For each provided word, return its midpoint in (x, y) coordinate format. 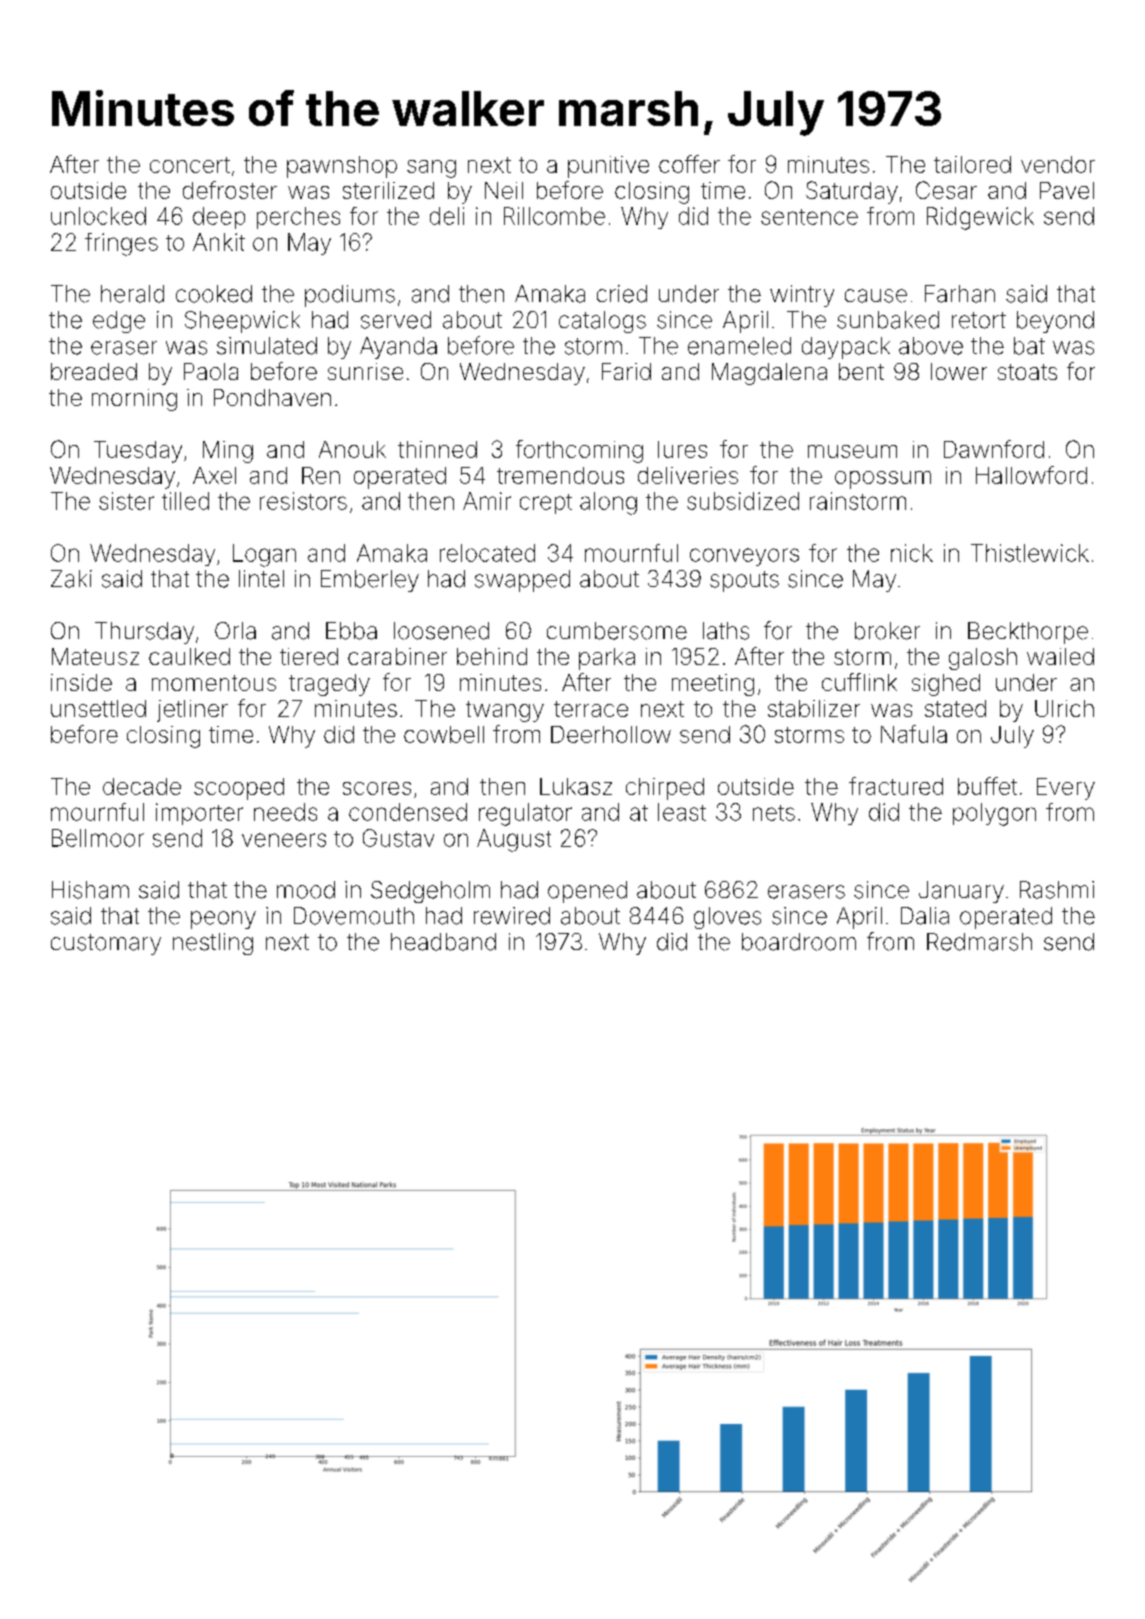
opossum (883, 480)
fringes (121, 244)
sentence (809, 217)
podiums (350, 296)
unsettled (98, 708)
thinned (437, 449)
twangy (505, 711)
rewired (512, 916)
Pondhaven (272, 397)
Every (1066, 789)
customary (106, 944)
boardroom (799, 942)
